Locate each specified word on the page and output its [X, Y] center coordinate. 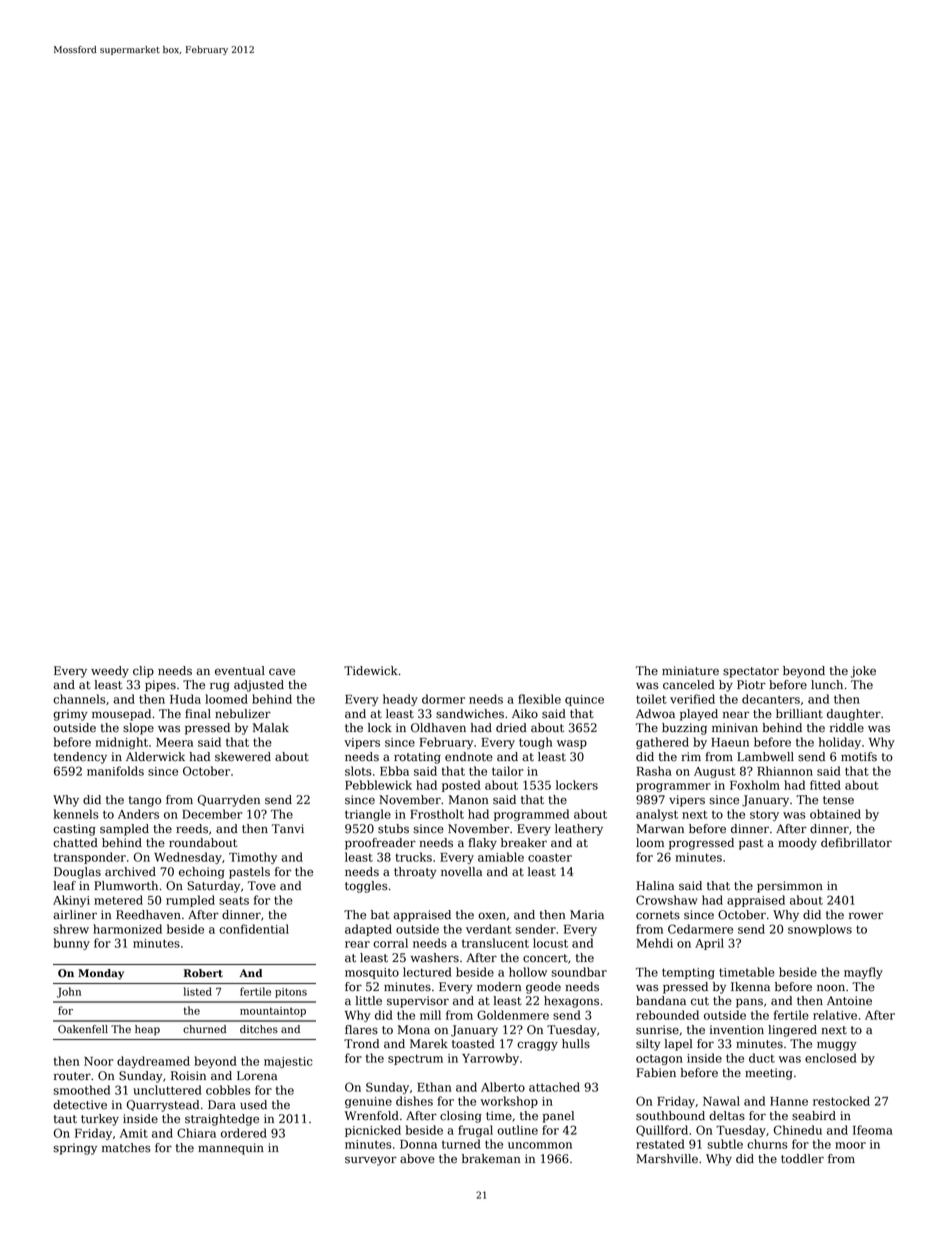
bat [380, 915]
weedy [110, 672]
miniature [690, 671]
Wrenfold [372, 1116]
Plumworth [126, 886]
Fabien [656, 1073]
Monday [101, 974]
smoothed [81, 1090]
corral [390, 943]
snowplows [820, 930]
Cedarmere [700, 929]
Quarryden [229, 801]
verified [692, 699]
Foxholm [755, 785]
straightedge [222, 1120]
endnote [469, 757]
